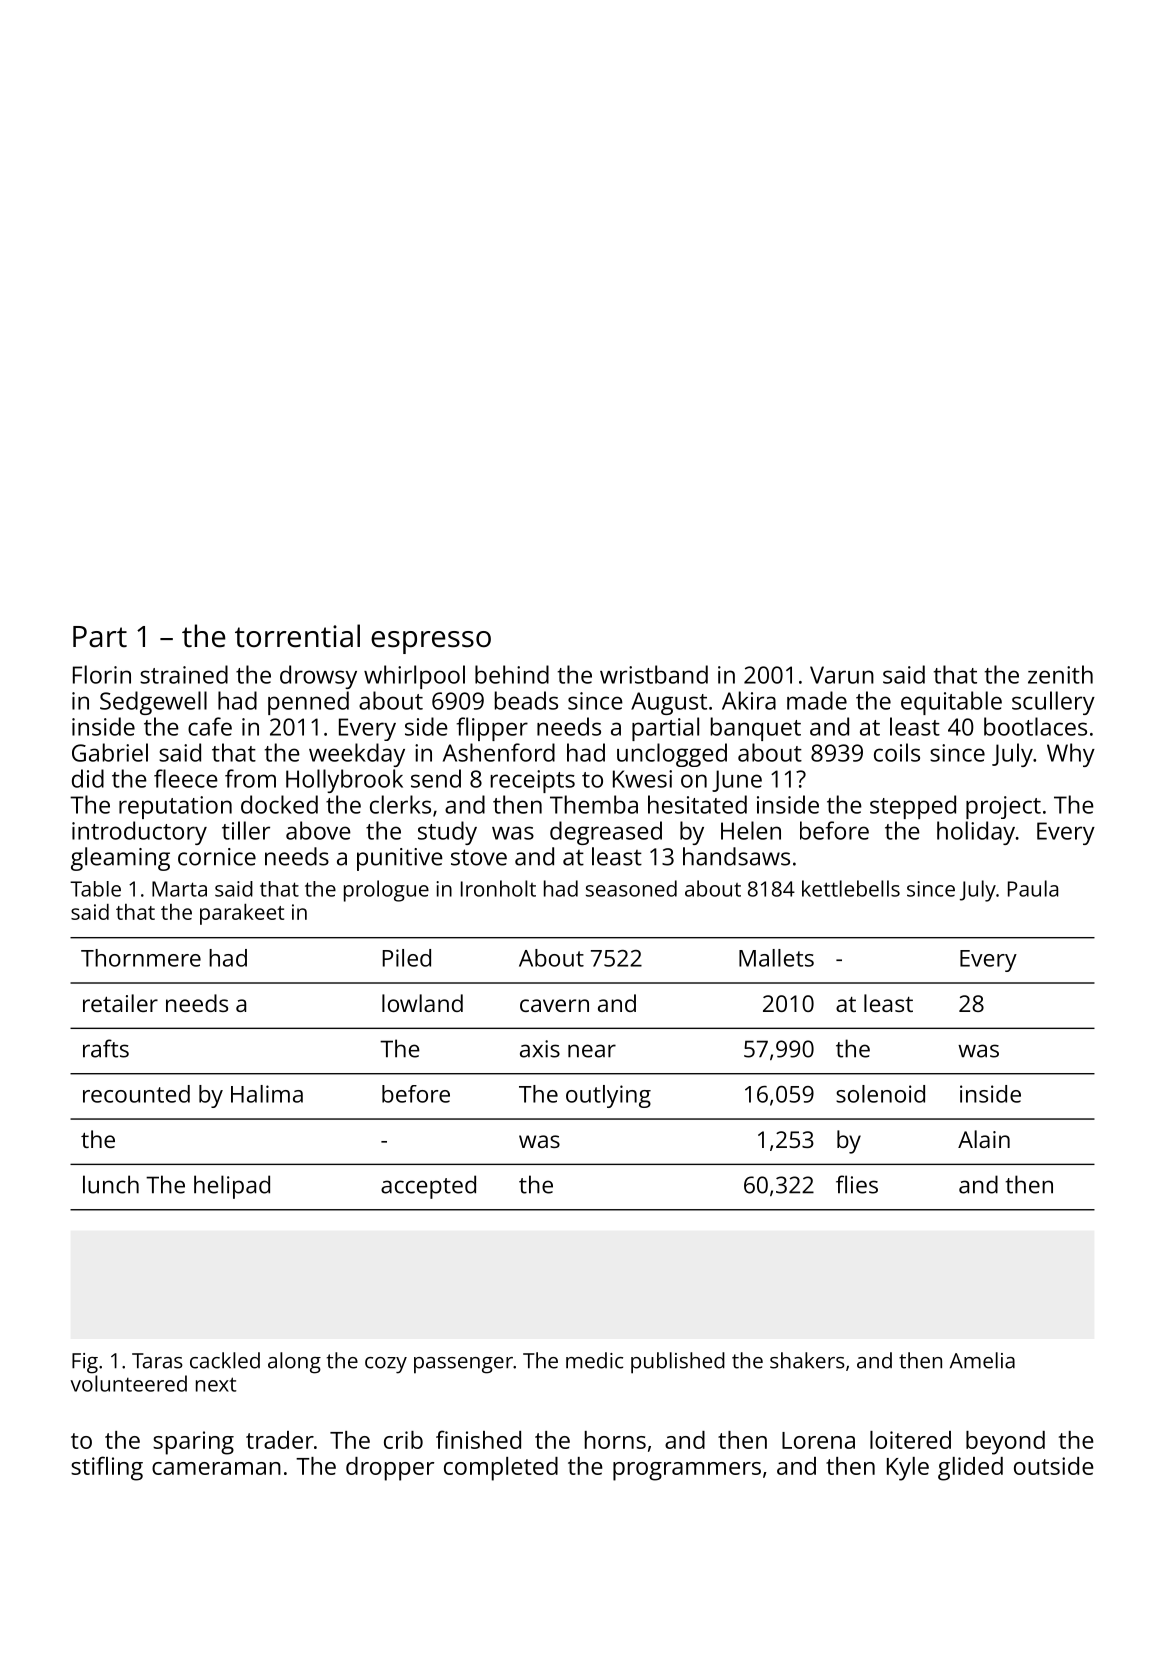 Image resolution: width=1165 pixels, height=1654 pixels. What do you see at coordinates (1033, 888) in the document?
I see `Paula` at bounding box center [1033, 888].
